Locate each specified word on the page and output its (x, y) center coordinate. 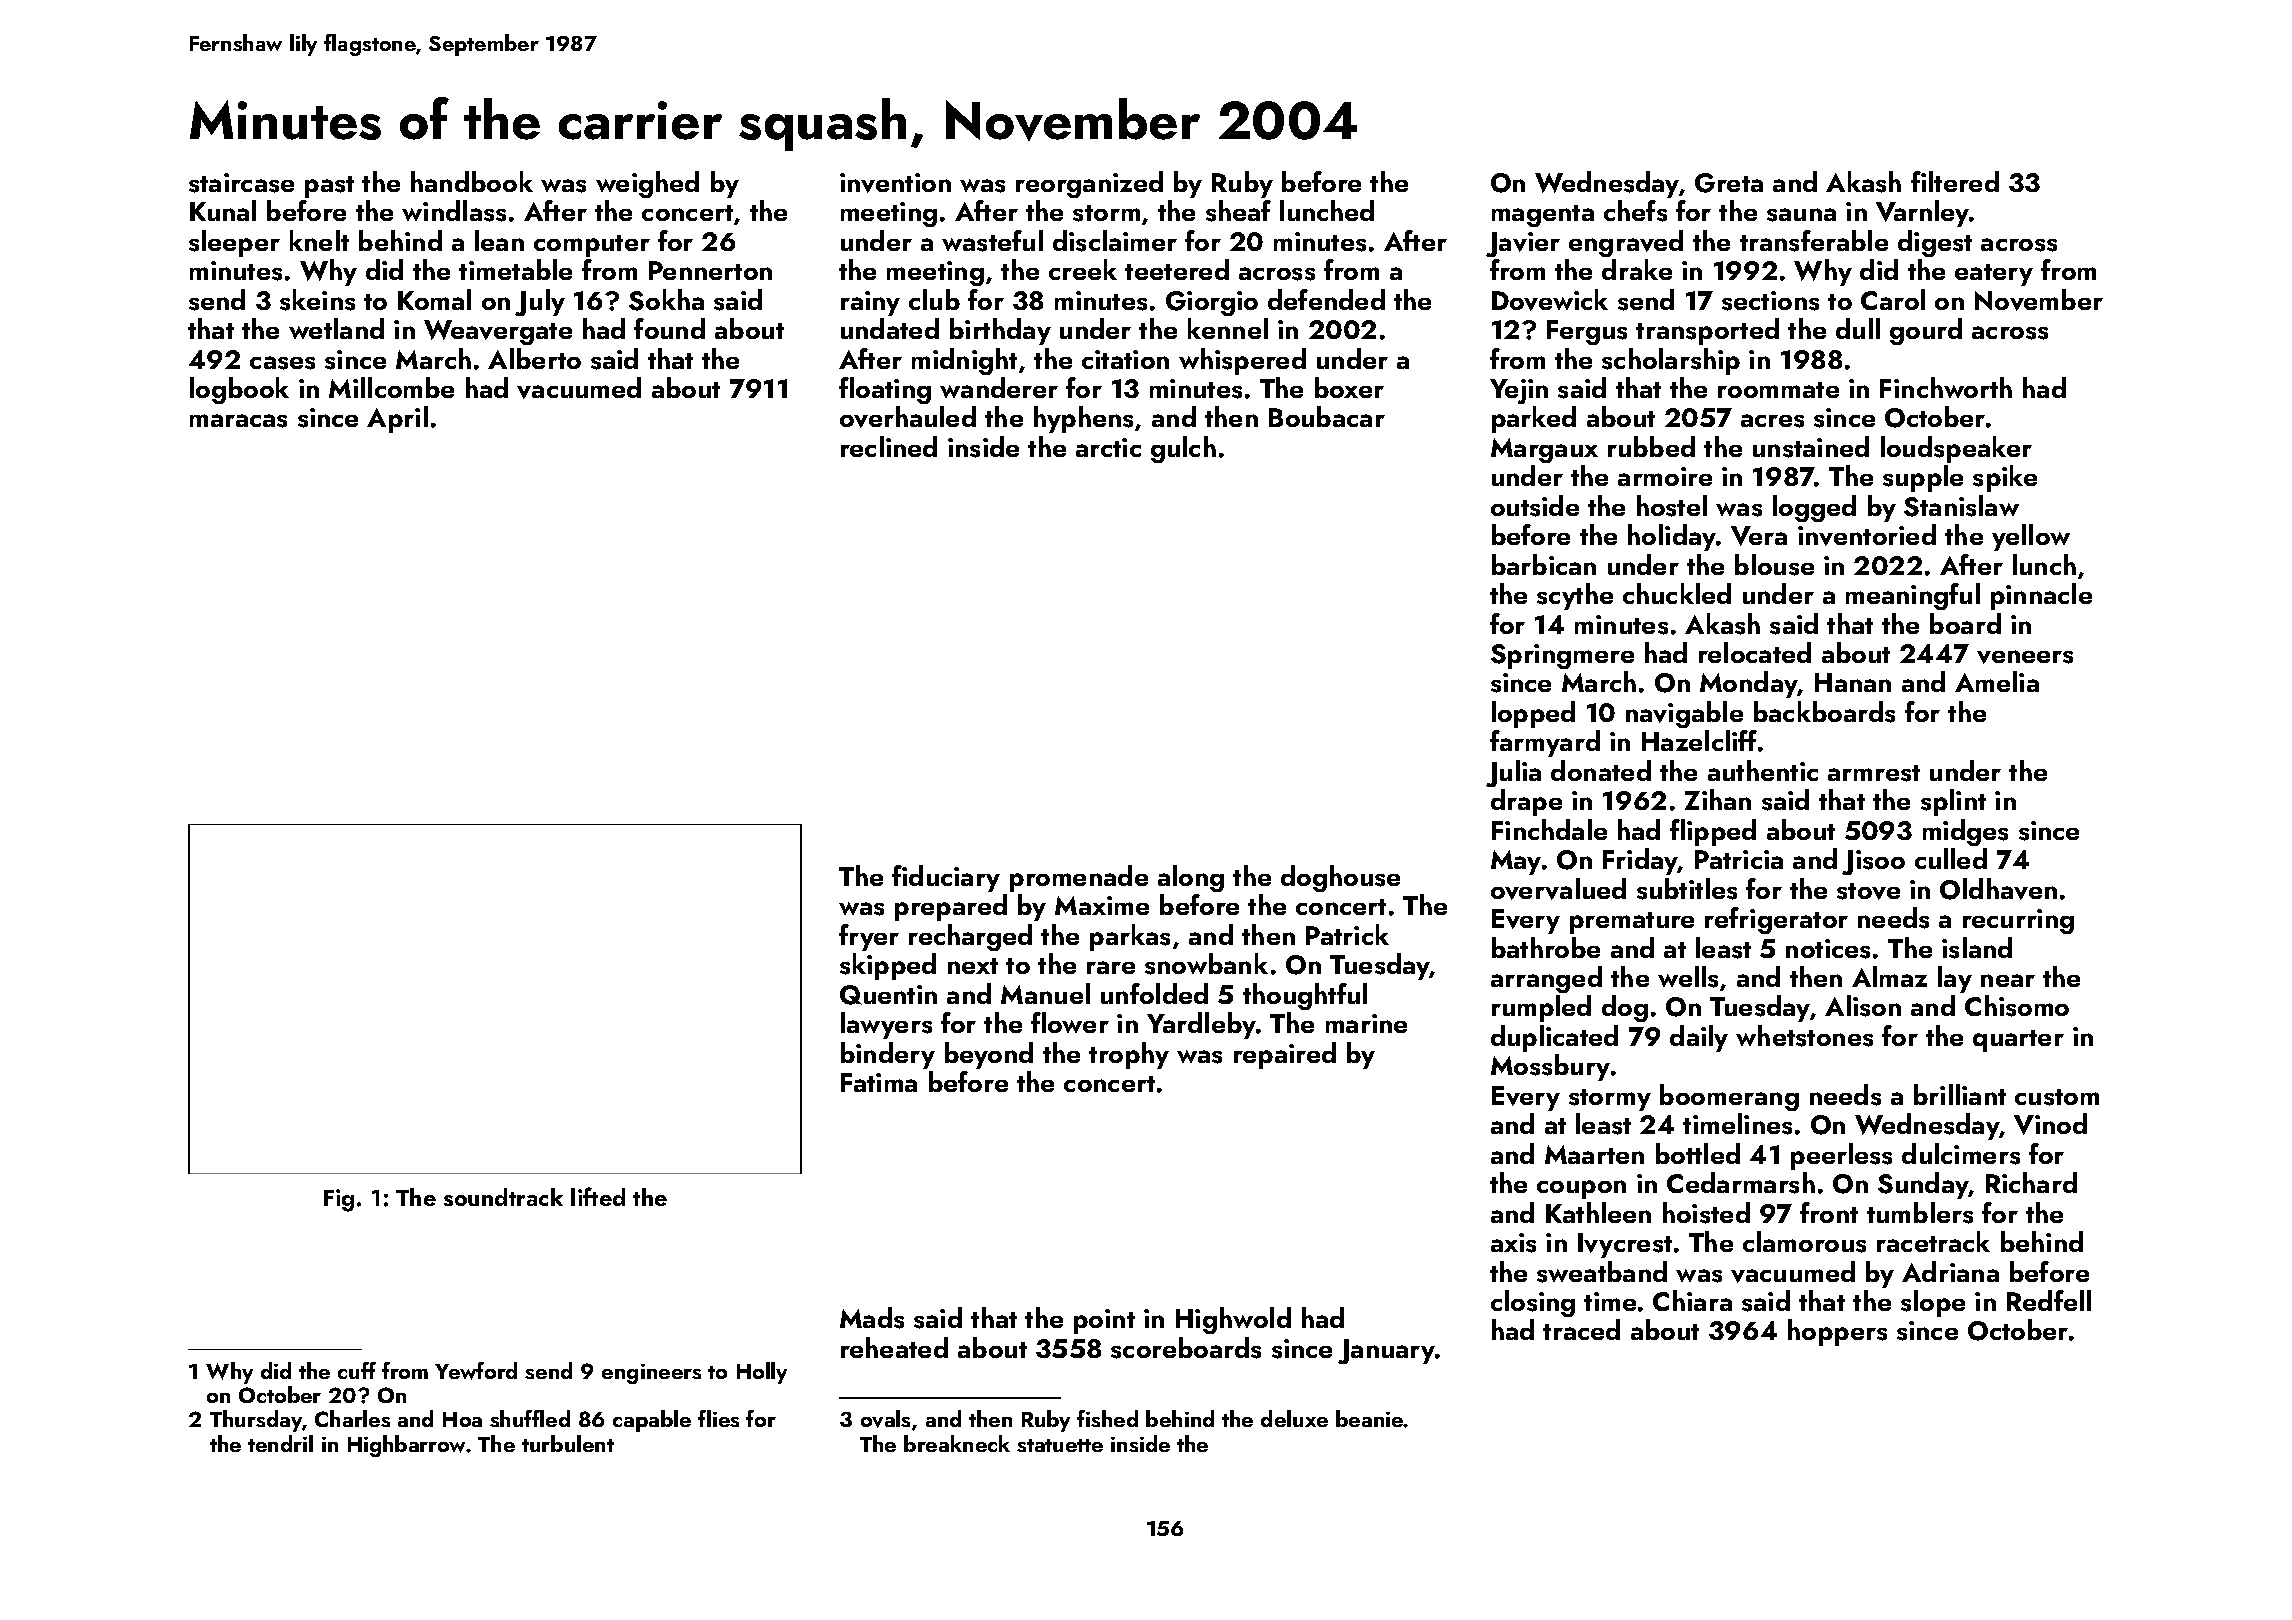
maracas (238, 421)
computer (592, 246)
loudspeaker (1956, 449)
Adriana (1950, 1271)
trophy (1129, 1055)
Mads (872, 1318)
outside (1535, 506)
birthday (1000, 331)
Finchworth (1946, 387)
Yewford (476, 1371)
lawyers (886, 1025)
